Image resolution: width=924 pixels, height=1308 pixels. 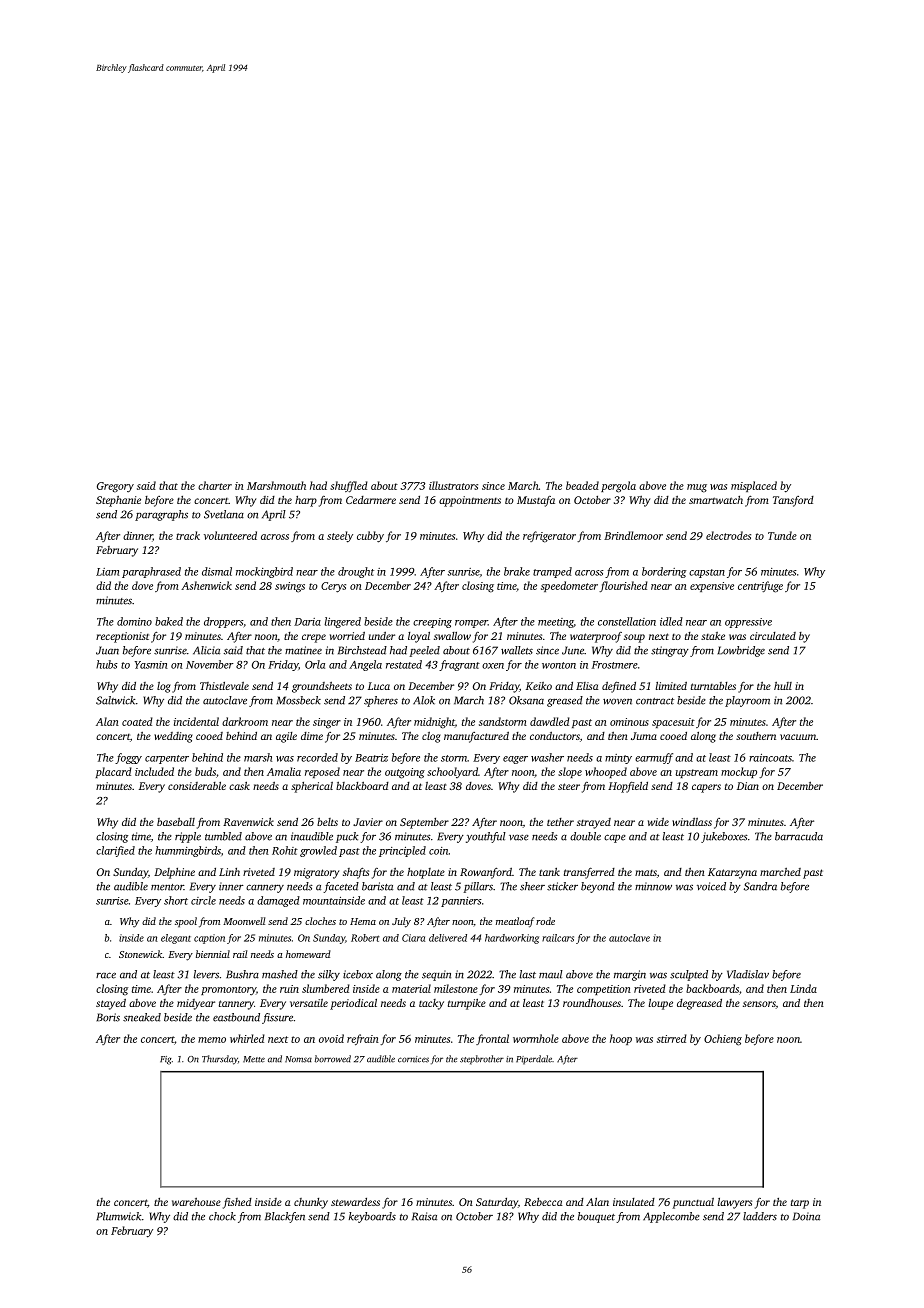 What do you see at coordinates (723, 1040) in the image?
I see `Ochieng` at bounding box center [723, 1040].
